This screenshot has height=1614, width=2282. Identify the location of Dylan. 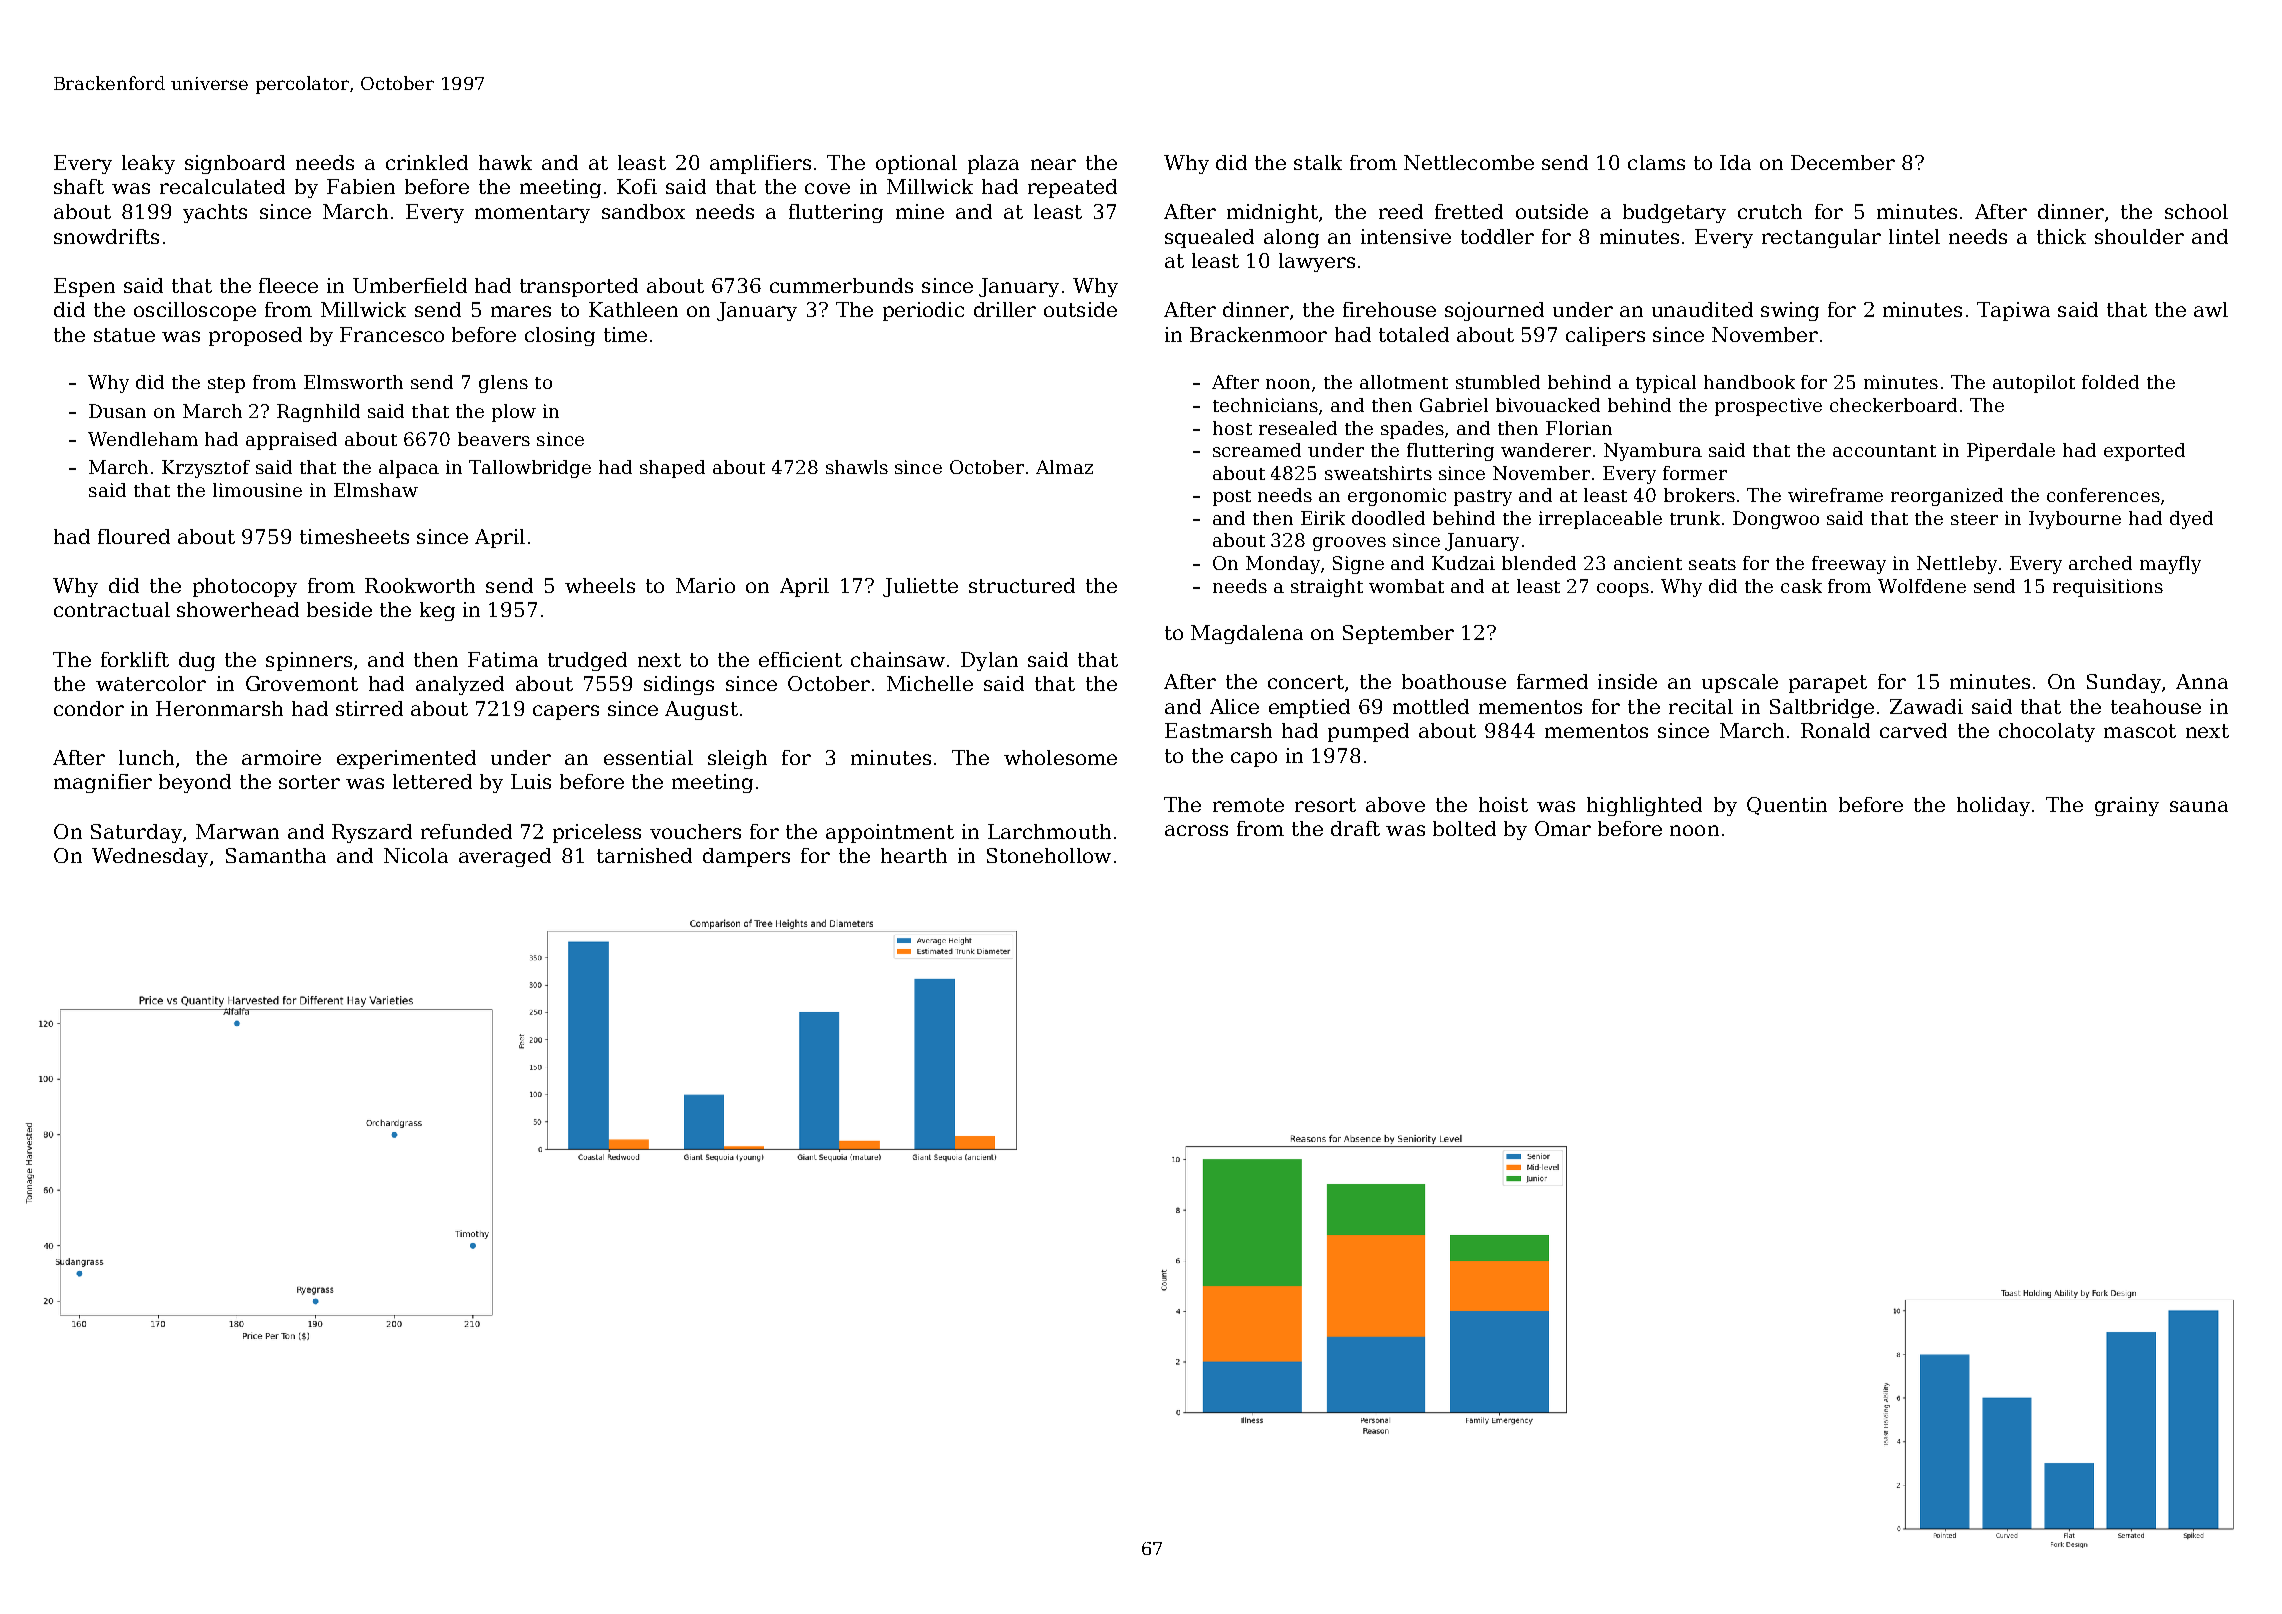
(989, 661).
